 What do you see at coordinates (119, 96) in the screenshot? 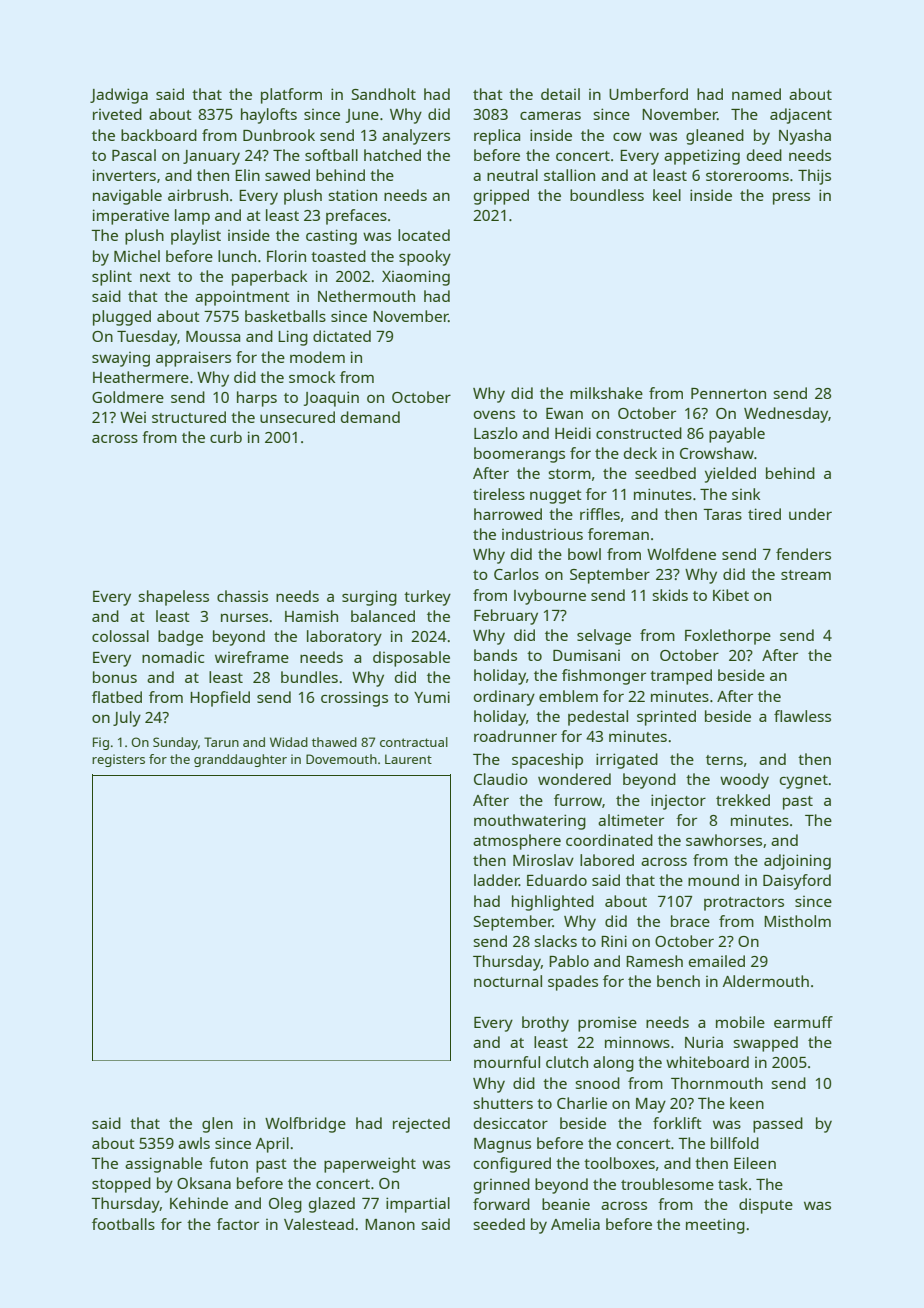
I see `Jadwiga` at bounding box center [119, 96].
